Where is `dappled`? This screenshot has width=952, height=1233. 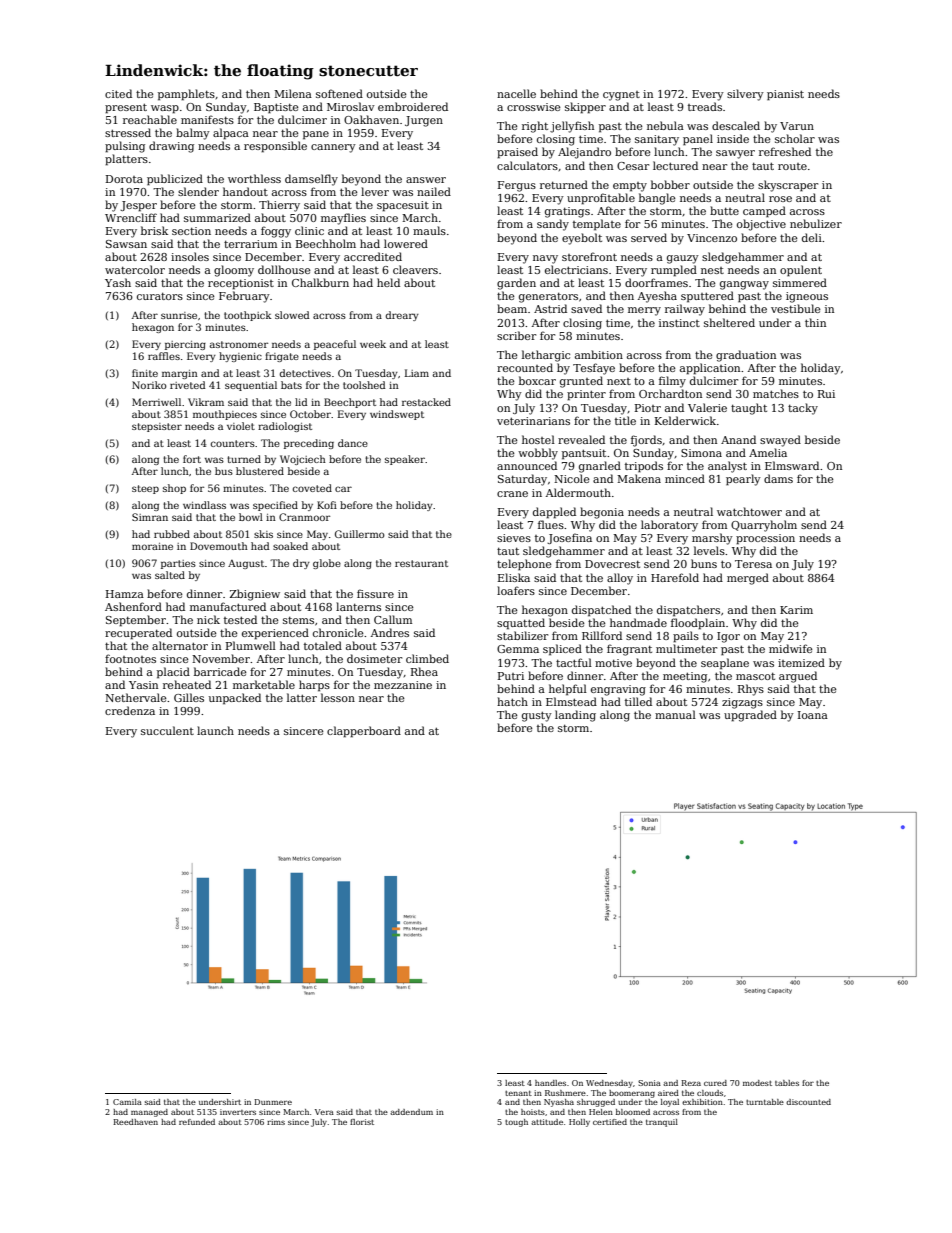
dappled is located at coordinates (554, 513).
